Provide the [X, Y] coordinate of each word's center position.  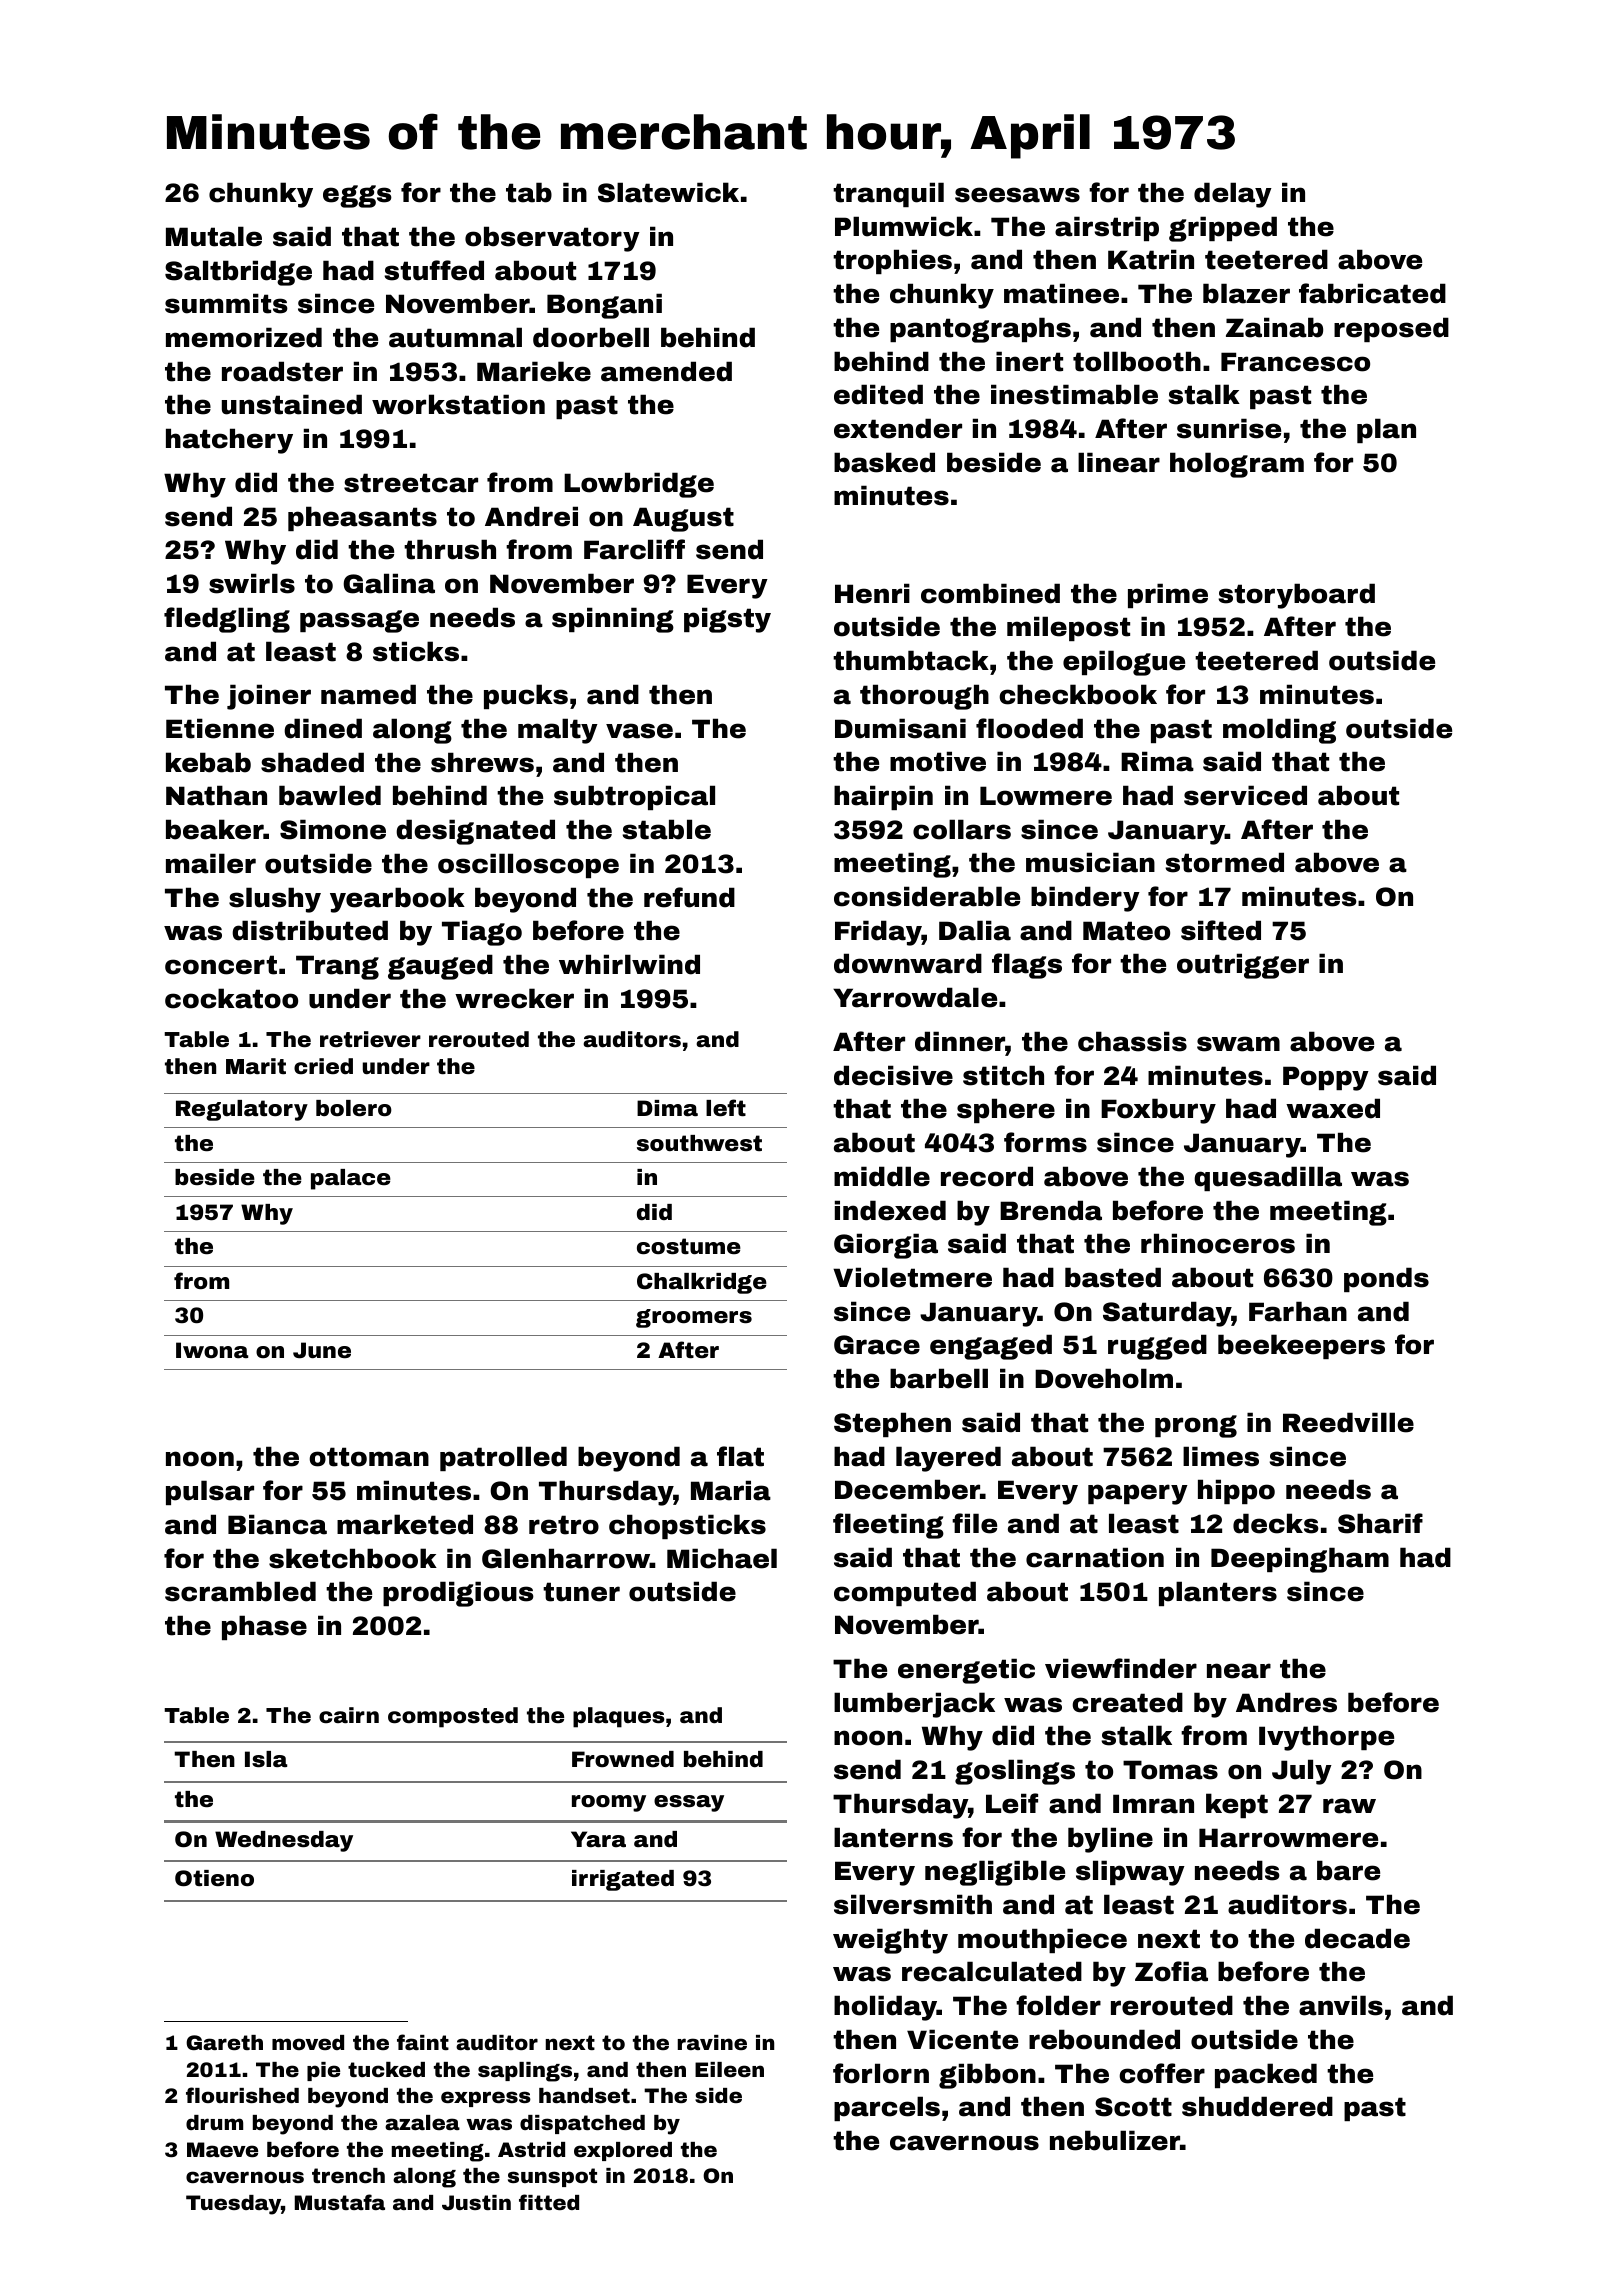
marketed [405, 1524]
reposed [1391, 329]
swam [1238, 1044]
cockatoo [231, 998]
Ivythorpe [1326, 1738]
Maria [731, 1490]
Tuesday [233, 2205]
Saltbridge [238, 273]
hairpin [883, 797]
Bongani [604, 306]
